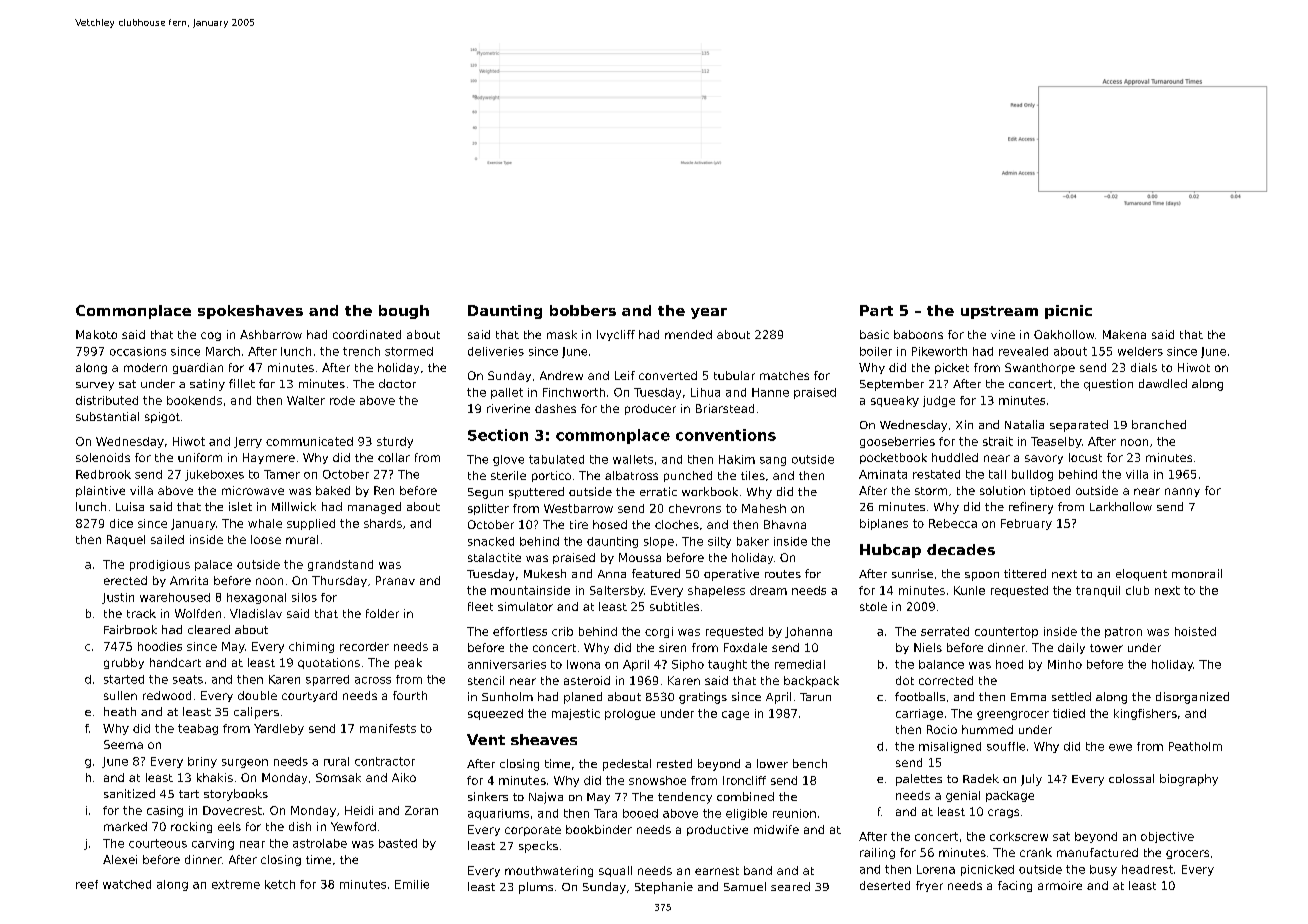  What do you see at coordinates (209, 629) in the image?
I see `cleared` at bounding box center [209, 629].
